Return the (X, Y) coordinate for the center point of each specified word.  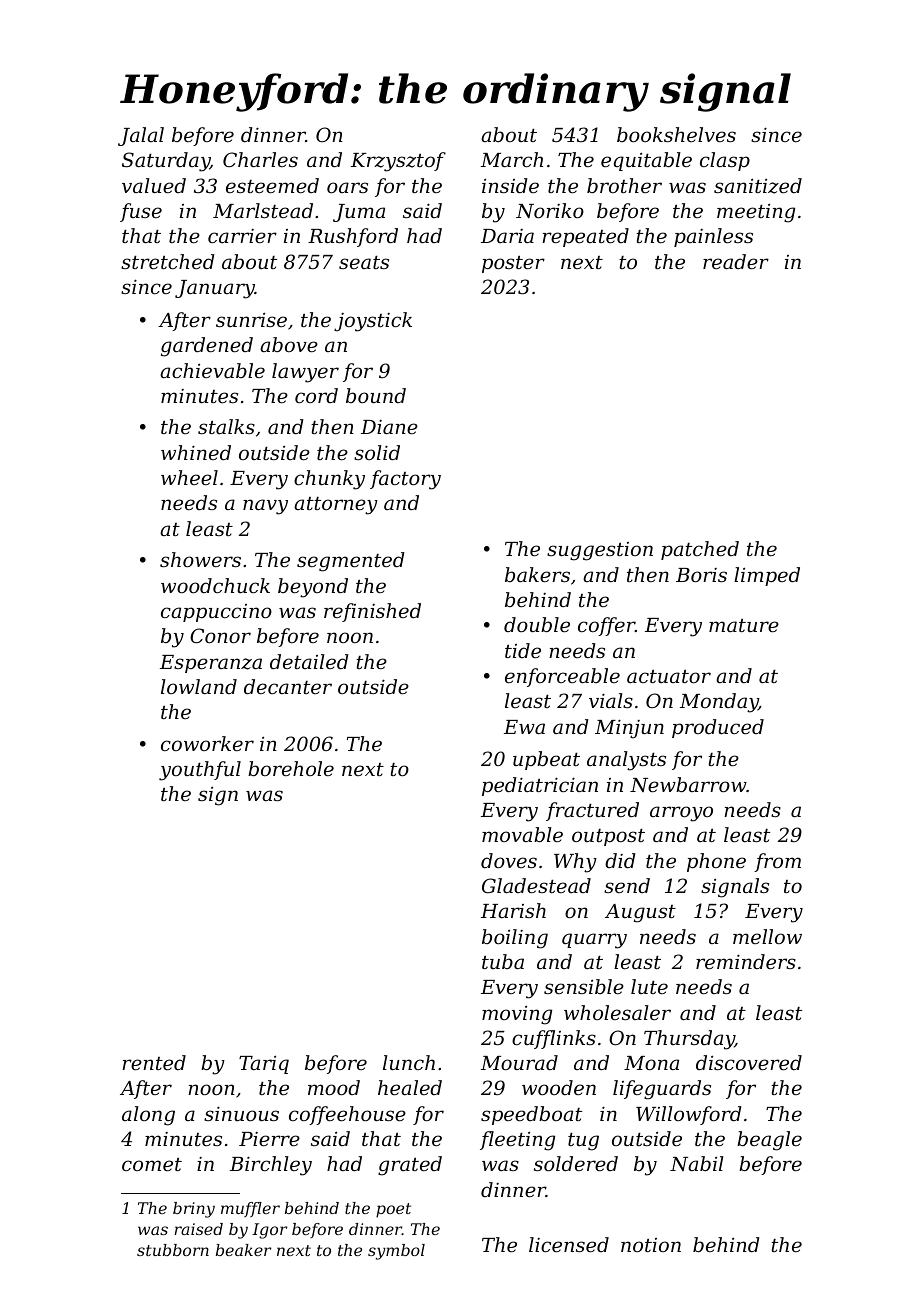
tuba (503, 961)
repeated (585, 237)
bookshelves (676, 134)
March (512, 159)
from (777, 862)
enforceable (562, 677)
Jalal (141, 136)
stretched (168, 261)
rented (154, 1062)
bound (376, 395)
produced (718, 728)
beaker (243, 1250)
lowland (199, 686)
